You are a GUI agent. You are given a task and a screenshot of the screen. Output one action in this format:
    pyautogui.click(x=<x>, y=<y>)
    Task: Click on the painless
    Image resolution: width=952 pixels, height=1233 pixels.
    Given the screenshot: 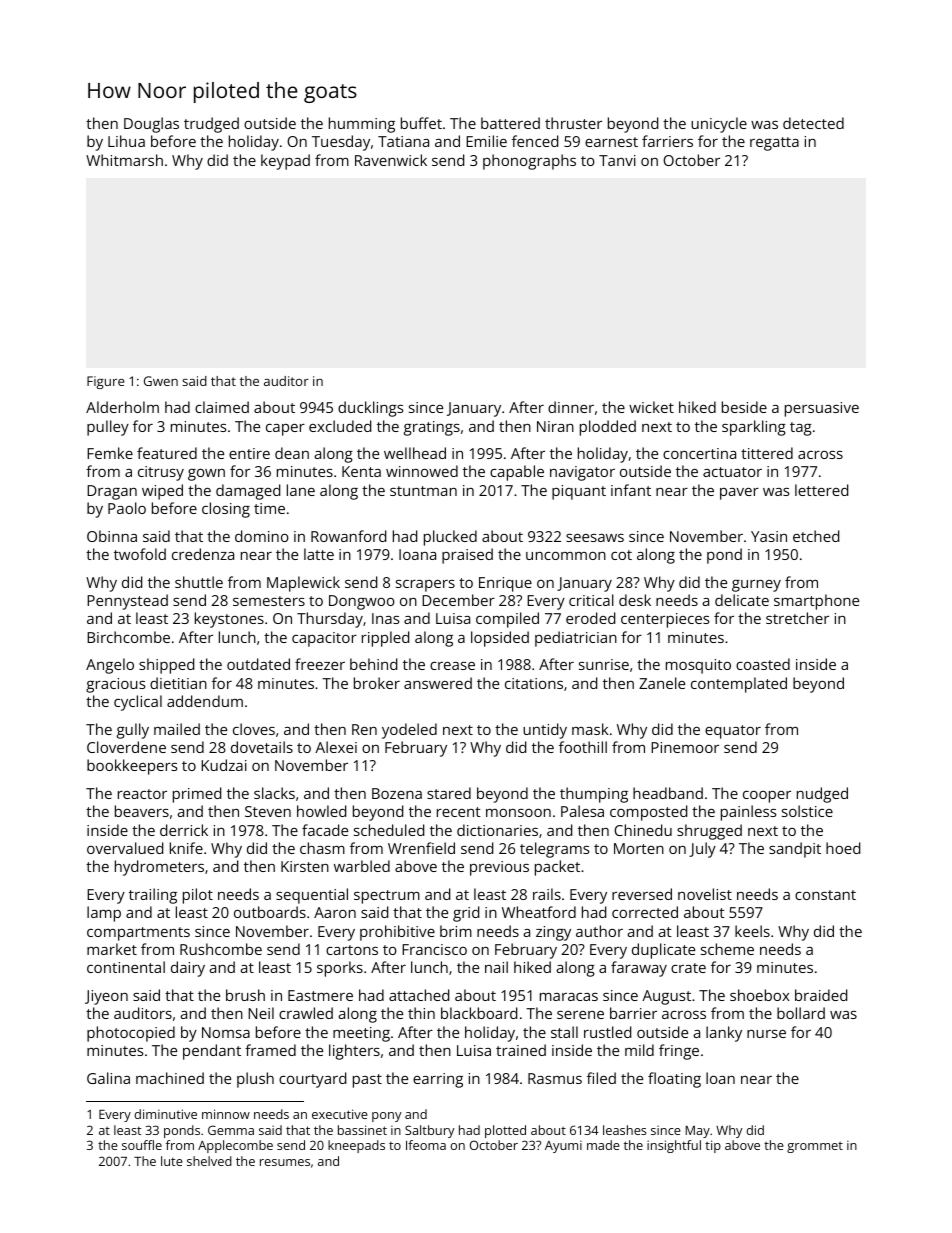 What is the action you would take?
    pyautogui.click(x=748, y=813)
